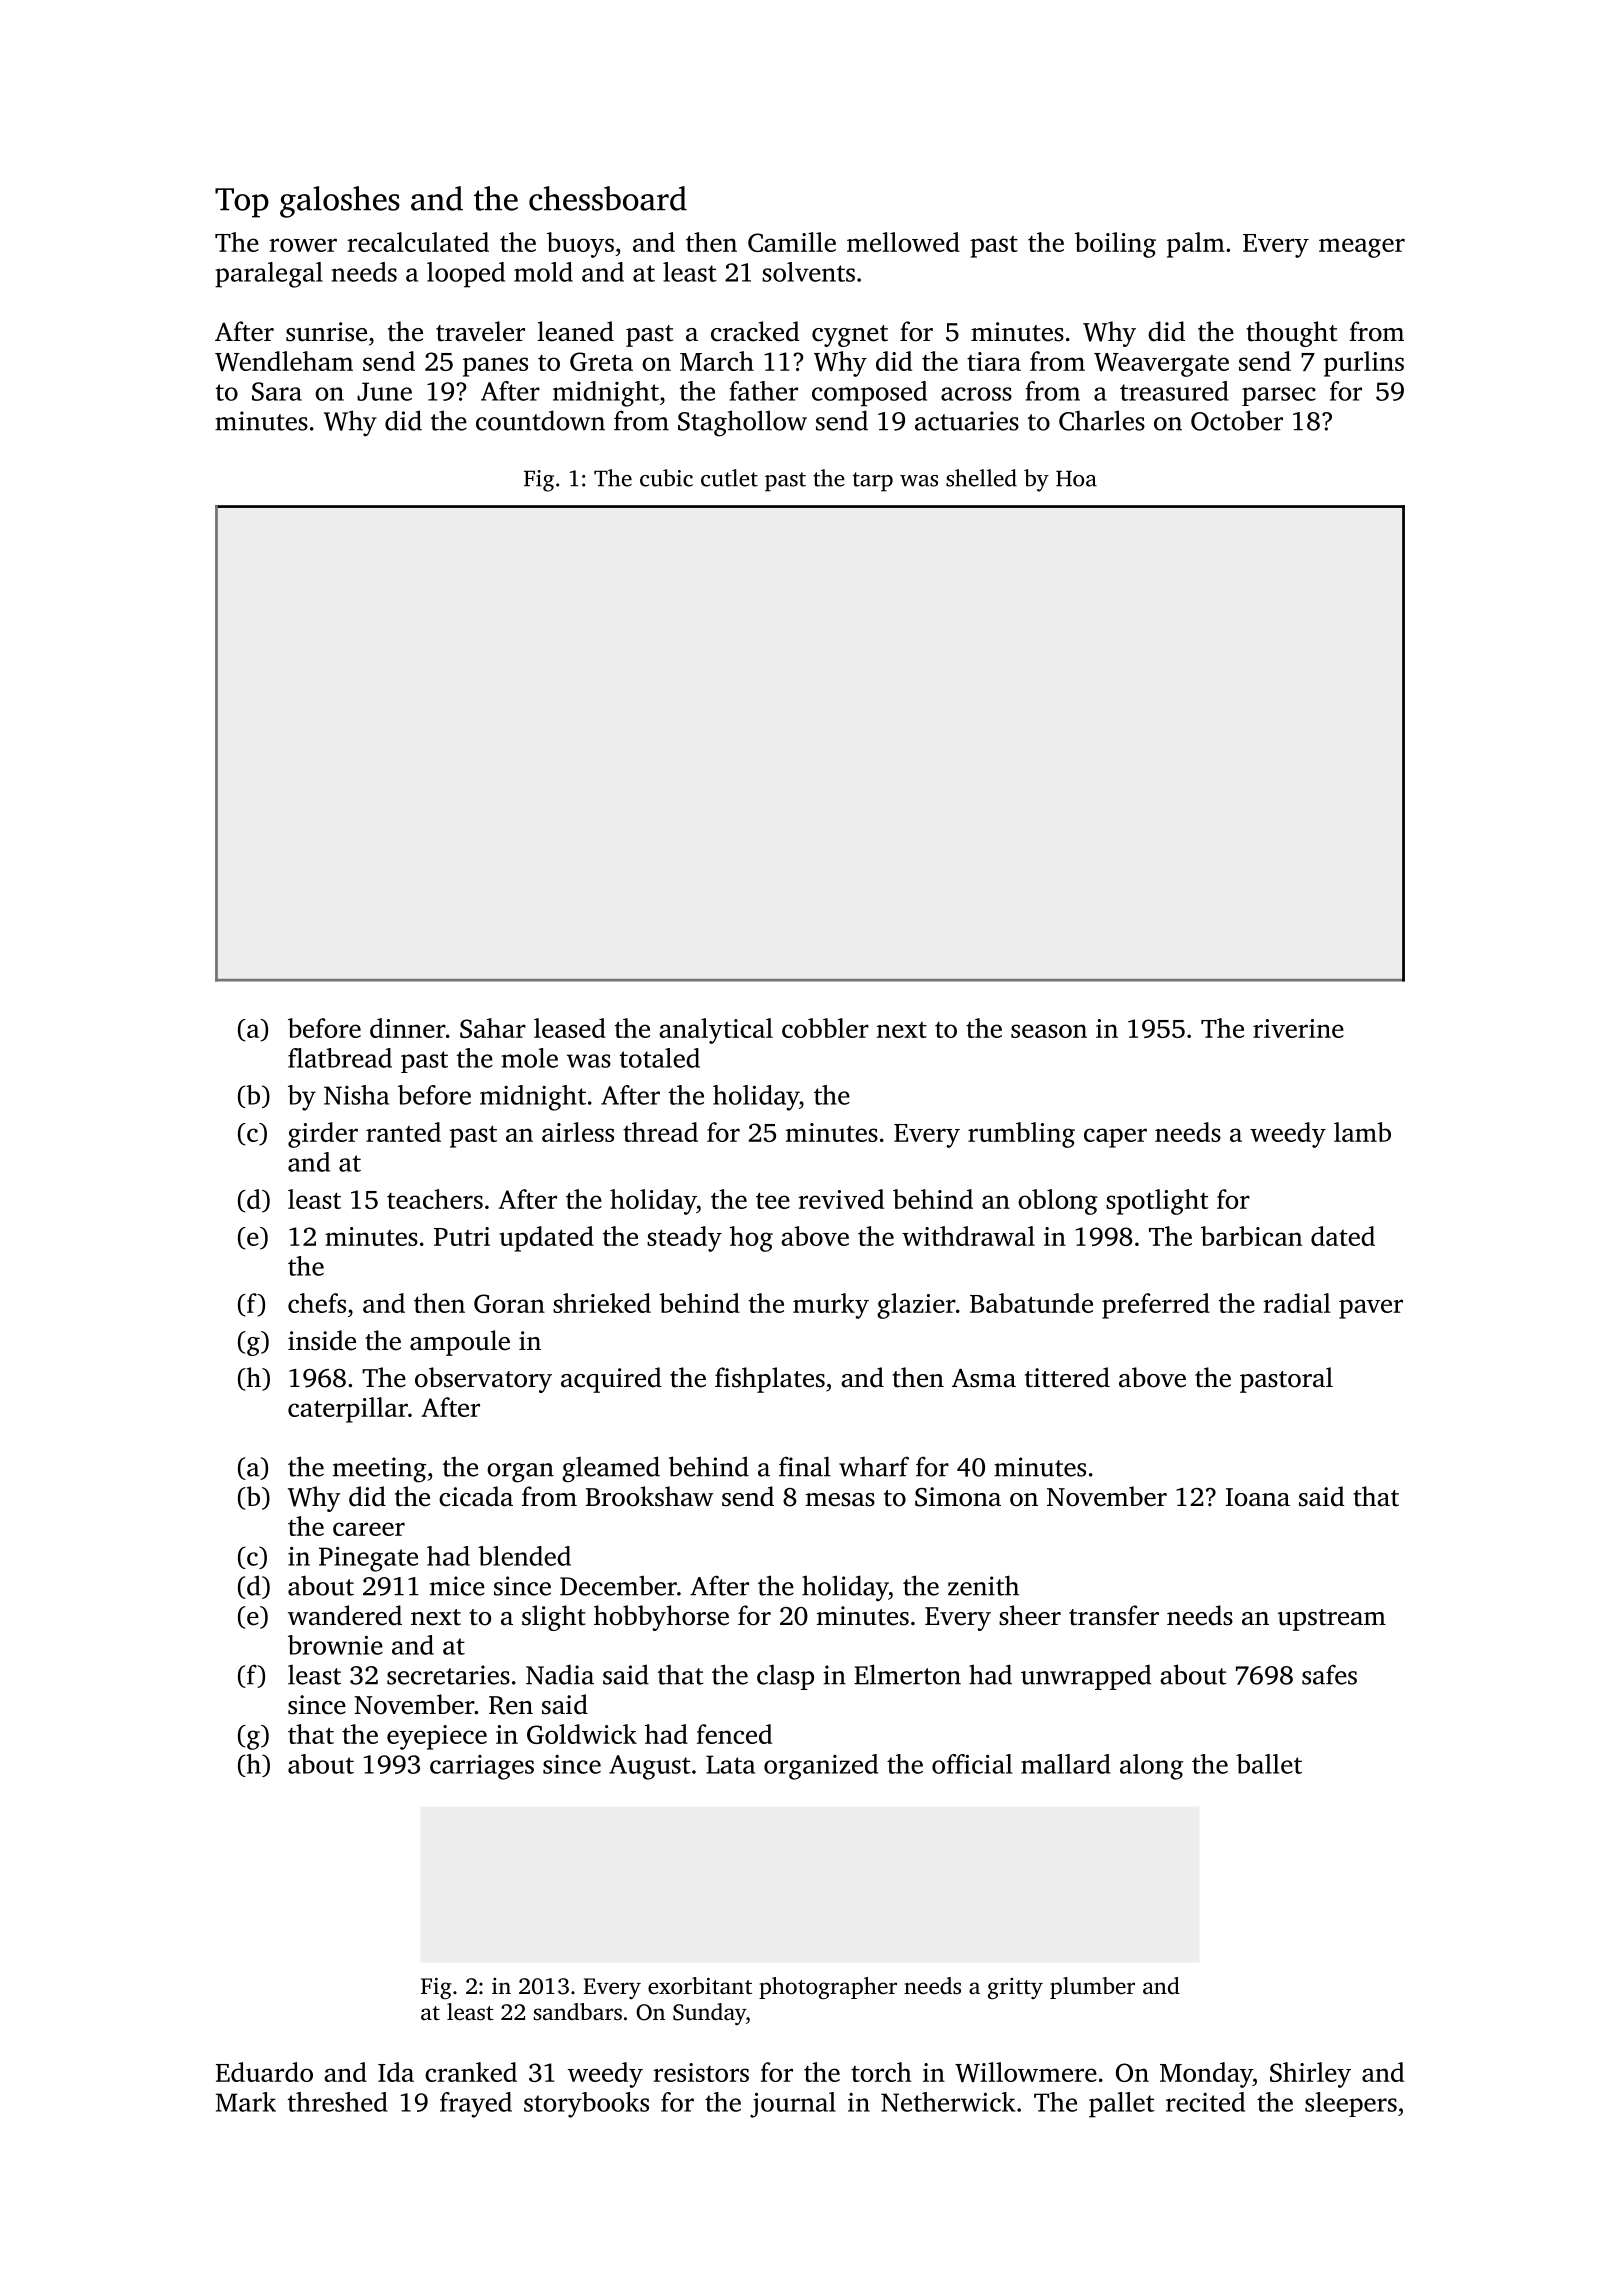 The height and width of the screenshot is (2292, 1620). I want to click on hog, so click(751, 1239).
